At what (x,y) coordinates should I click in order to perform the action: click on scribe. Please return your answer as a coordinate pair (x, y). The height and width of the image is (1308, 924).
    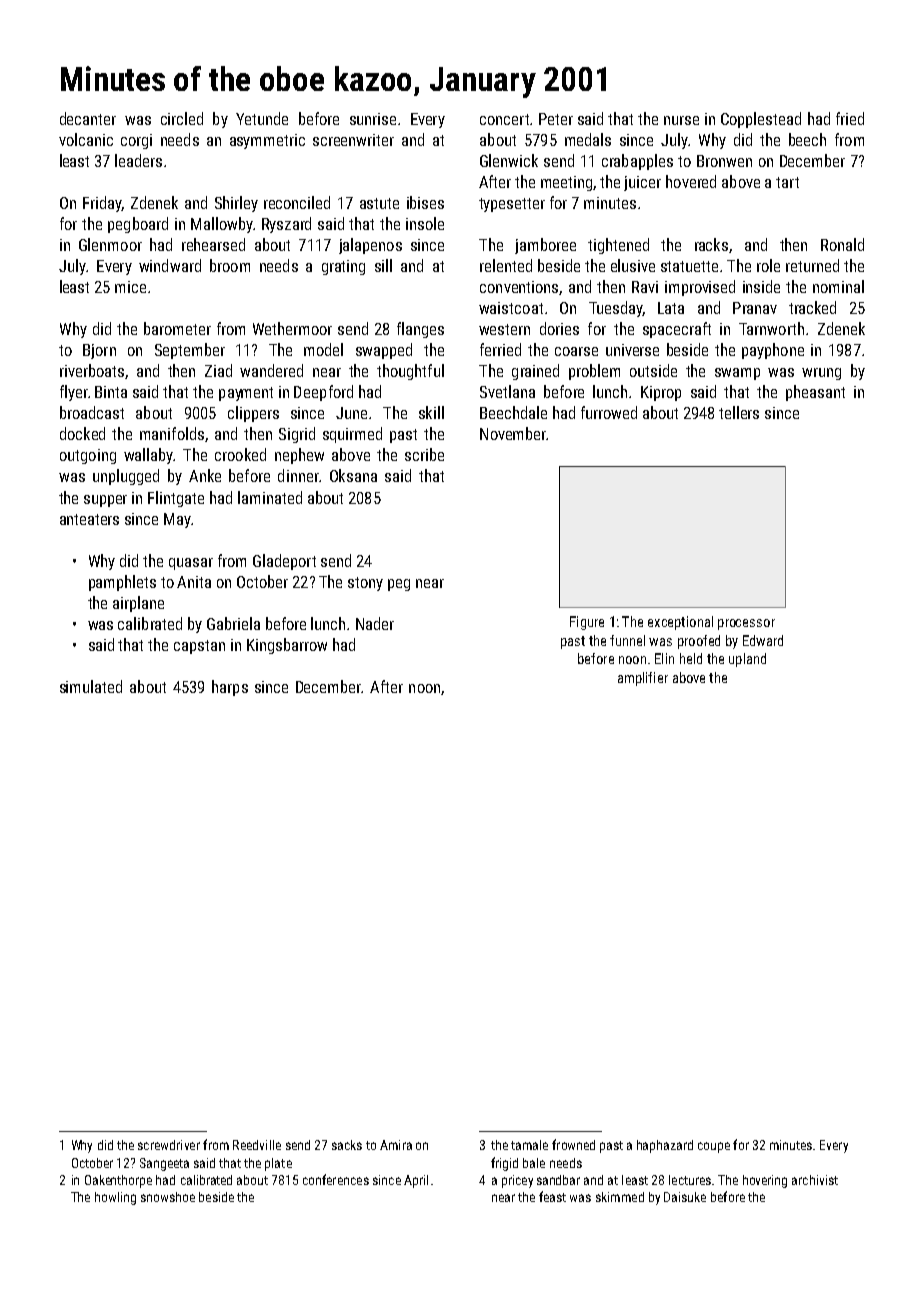
    Looking at the image, I should click on (424, 454).
